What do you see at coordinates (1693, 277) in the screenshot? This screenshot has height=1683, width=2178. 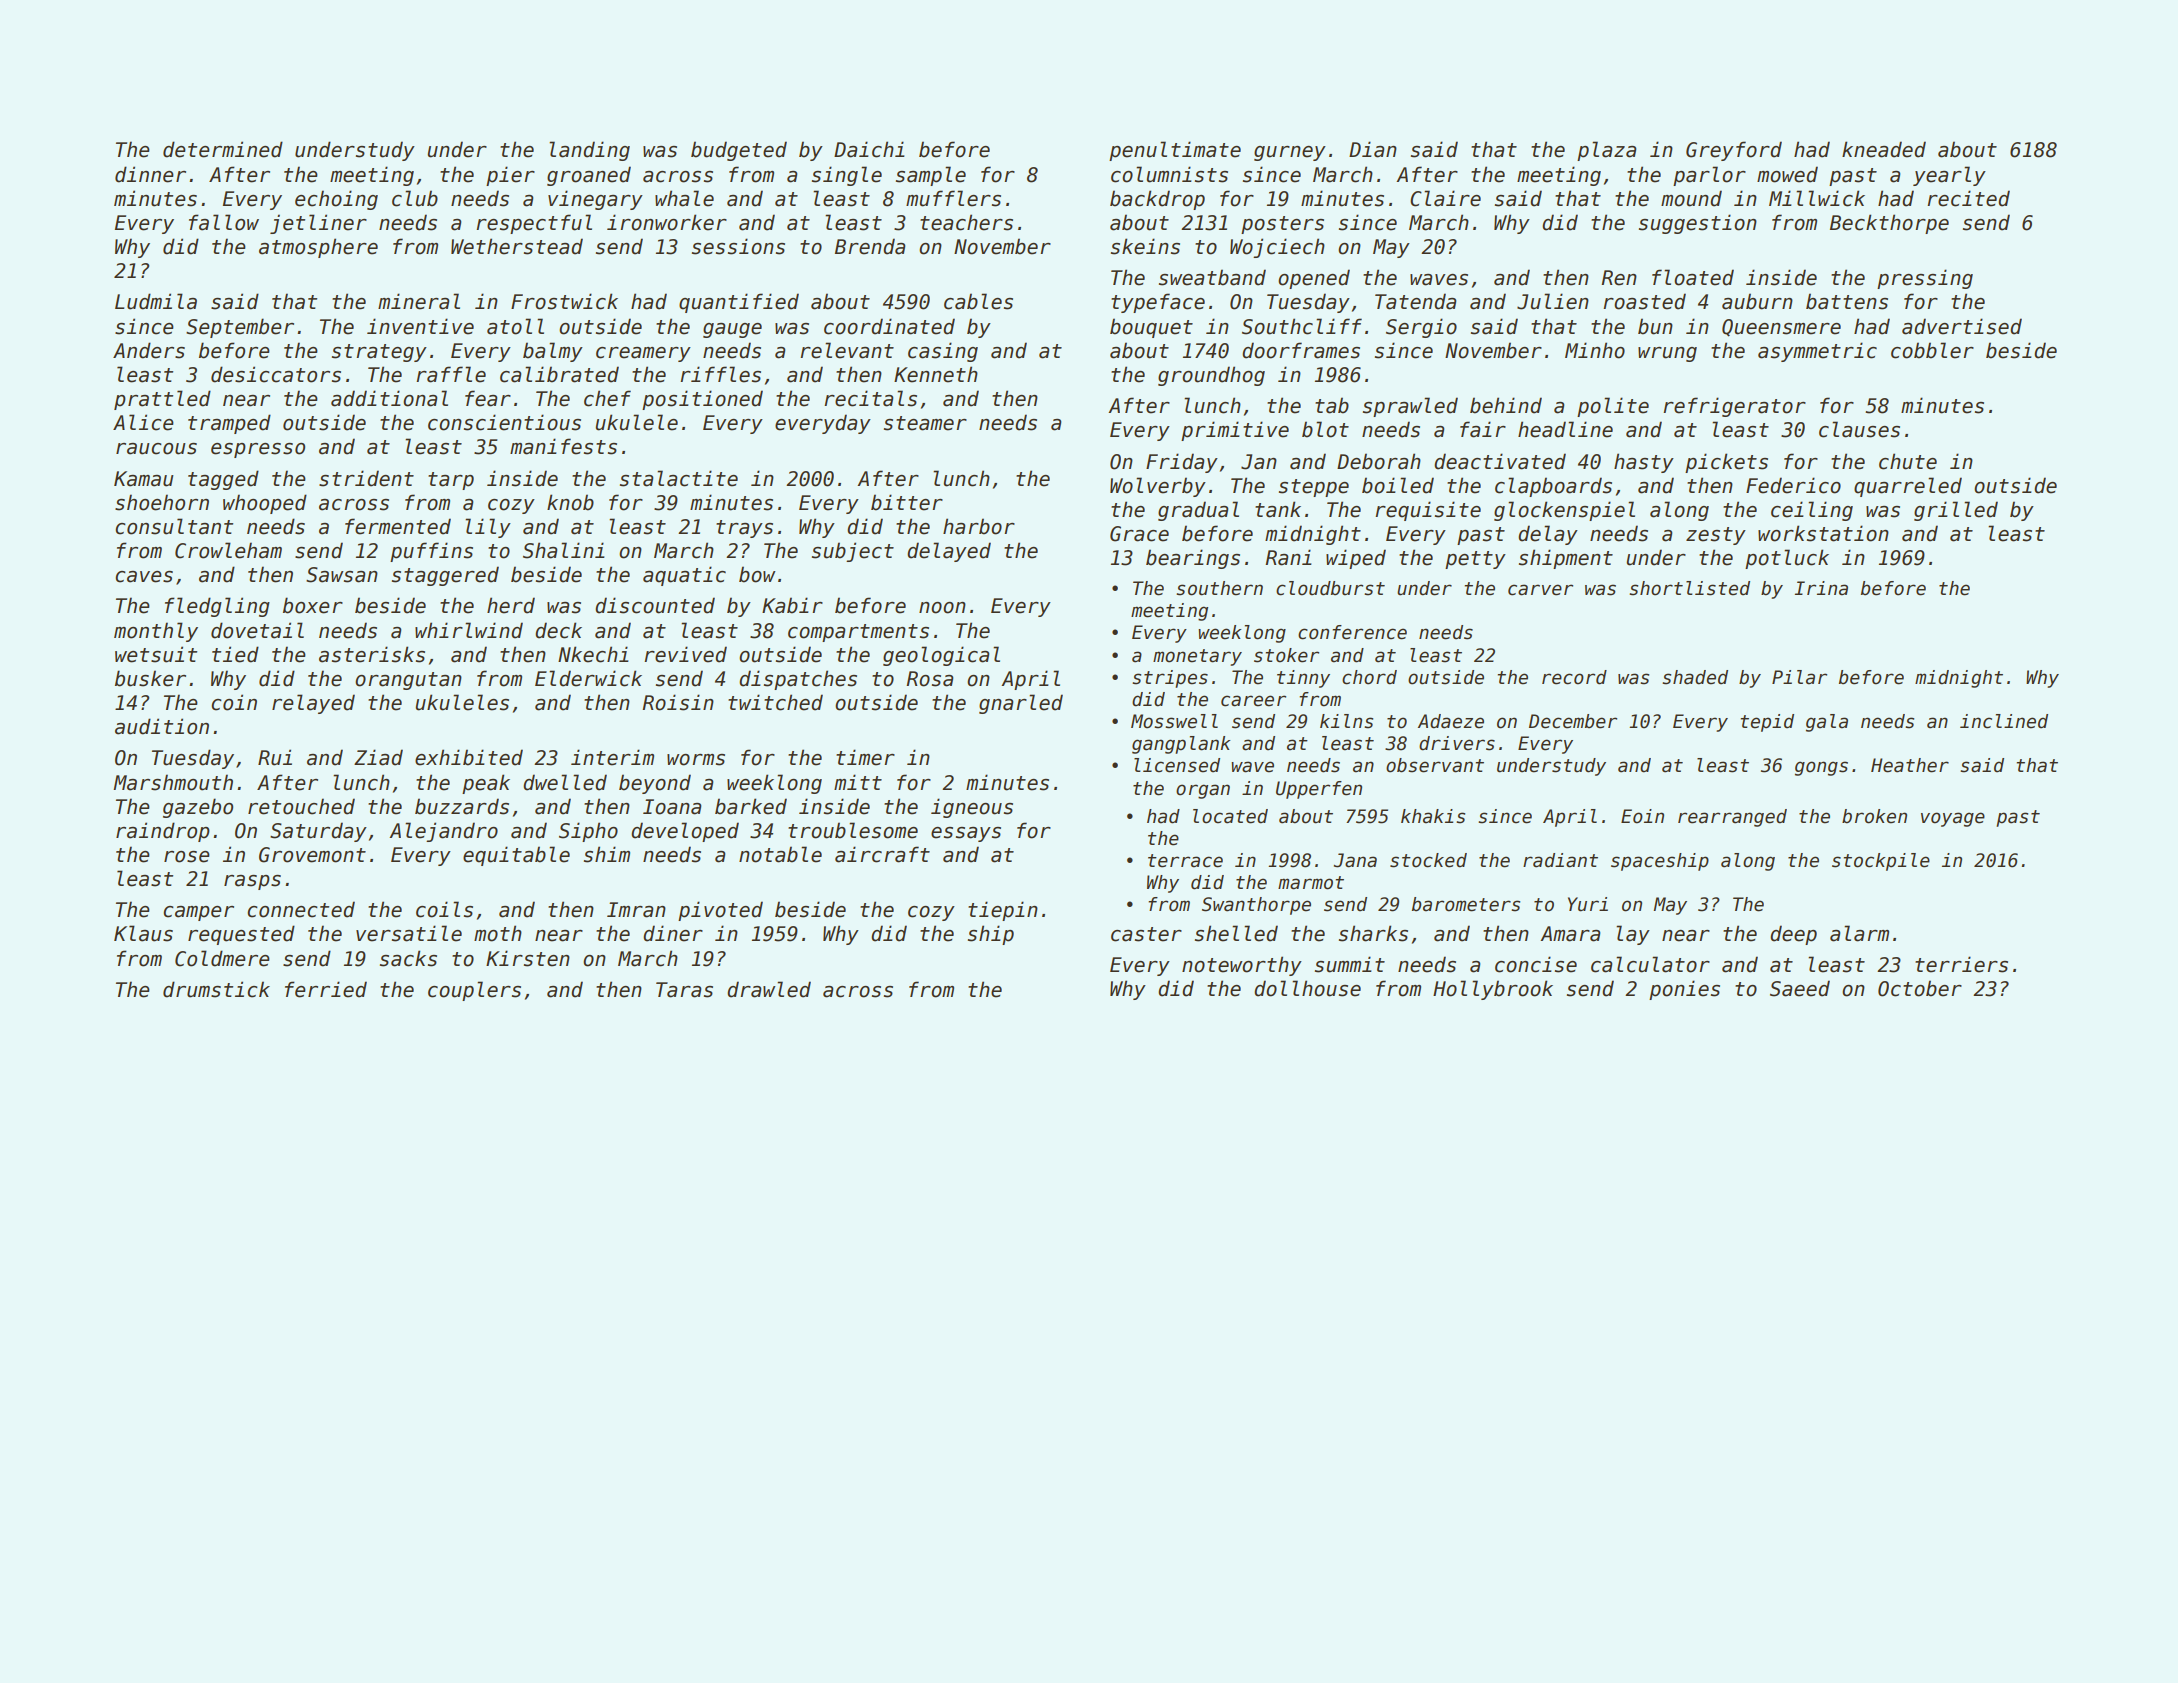 I see `floated` at bounding box center [1693, 277].
